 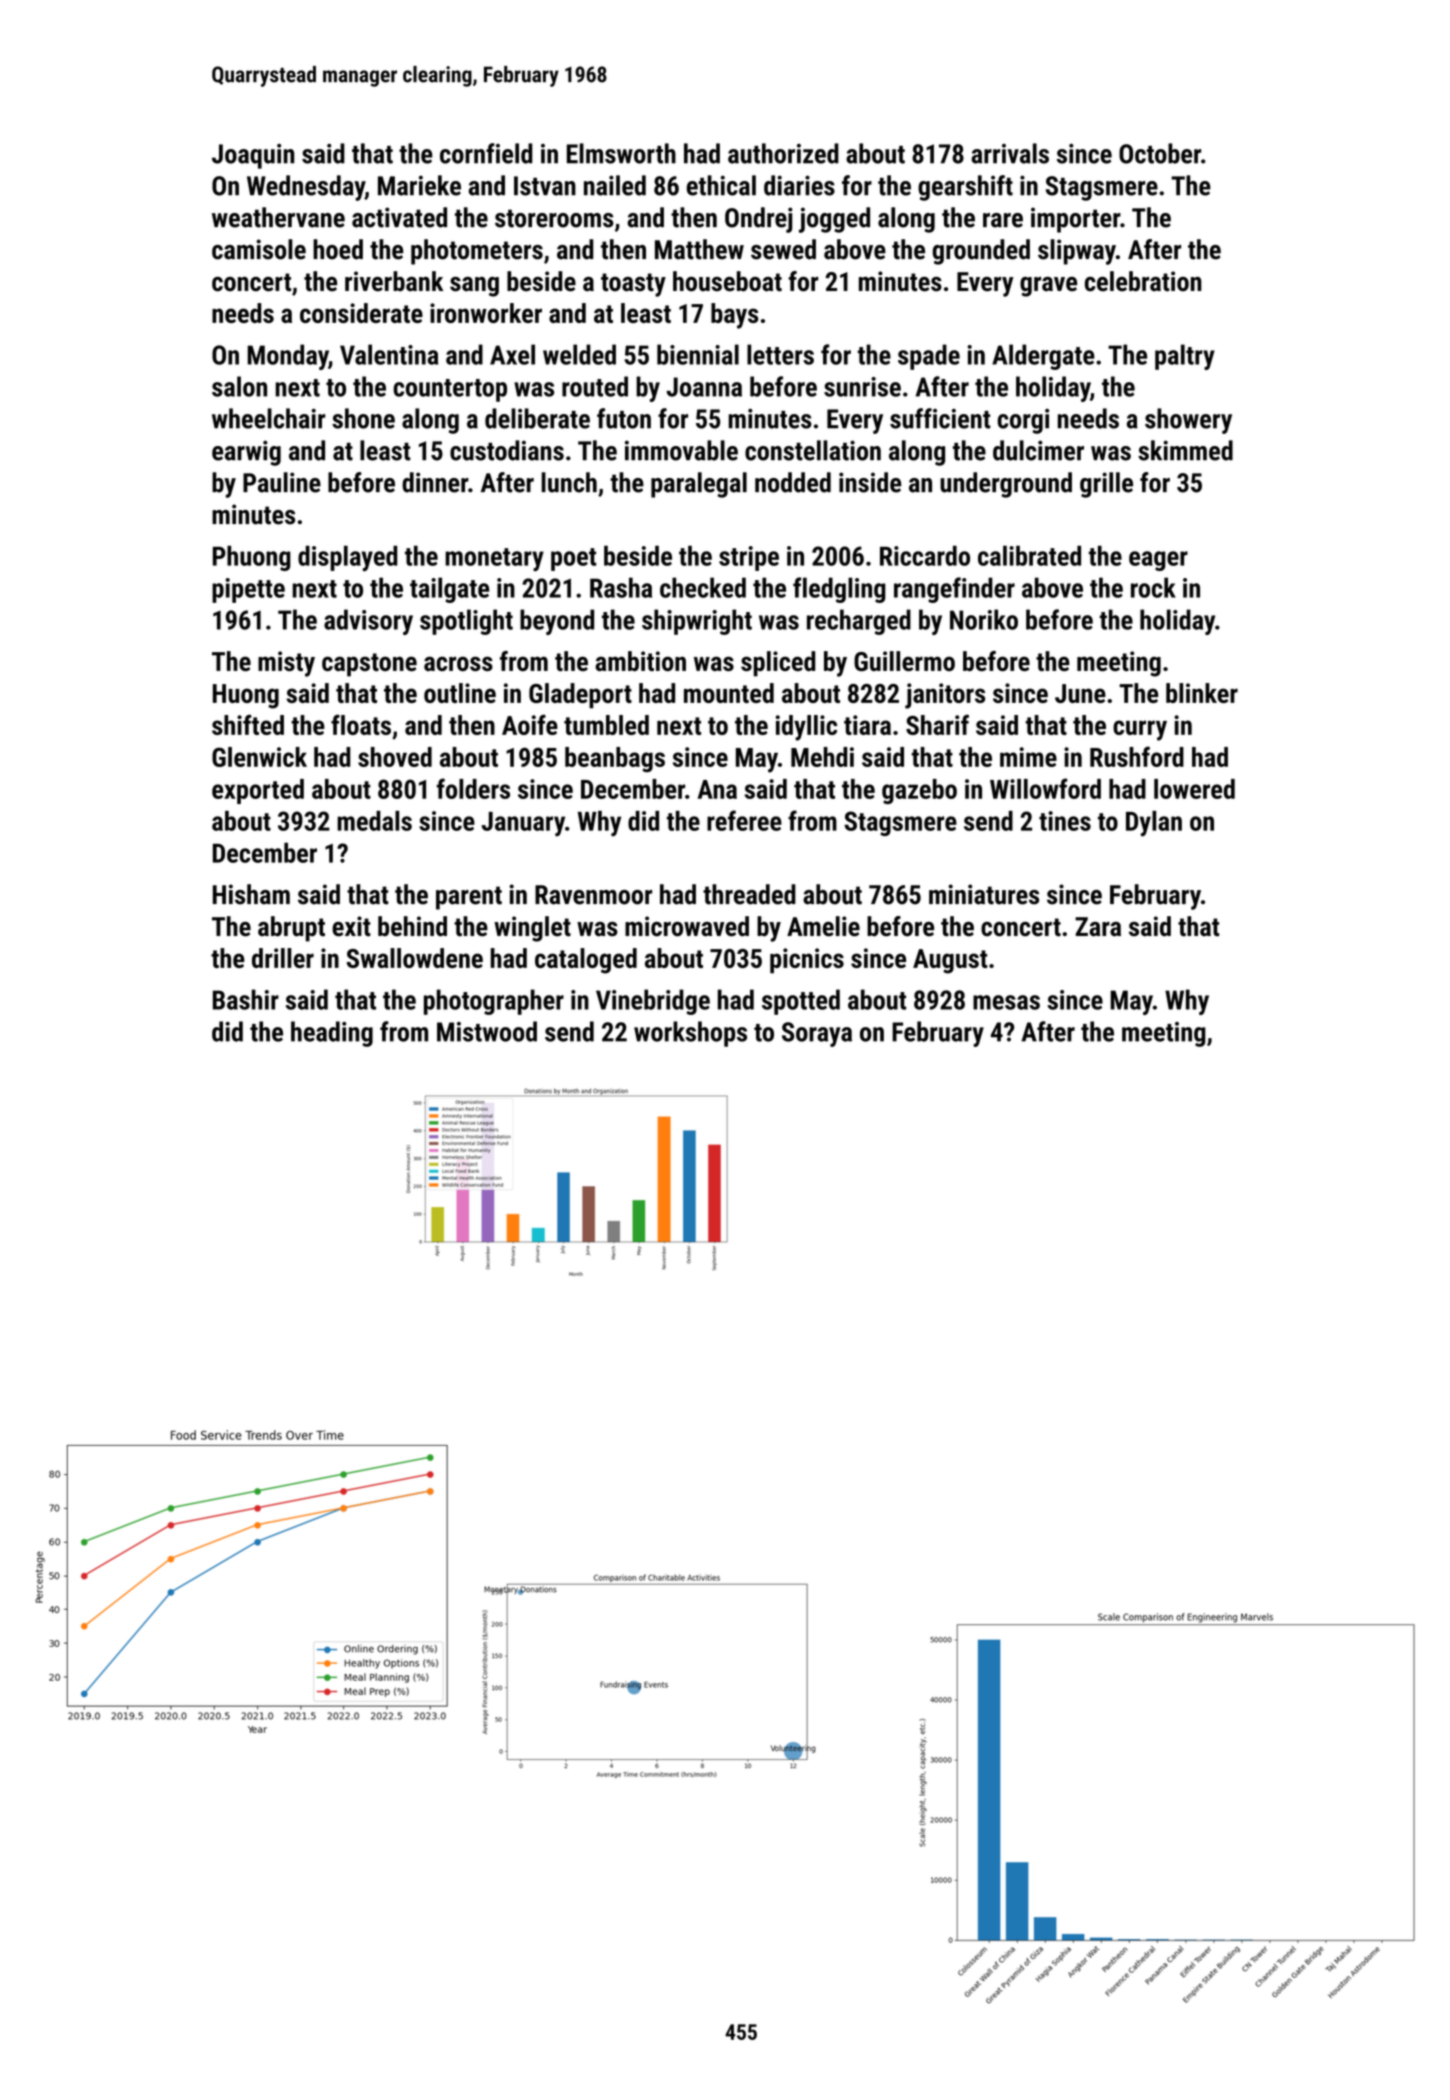 What do you see at coordinates (554, 218) in the document?
I see `storerooms` at bounding box center [554, 218].
